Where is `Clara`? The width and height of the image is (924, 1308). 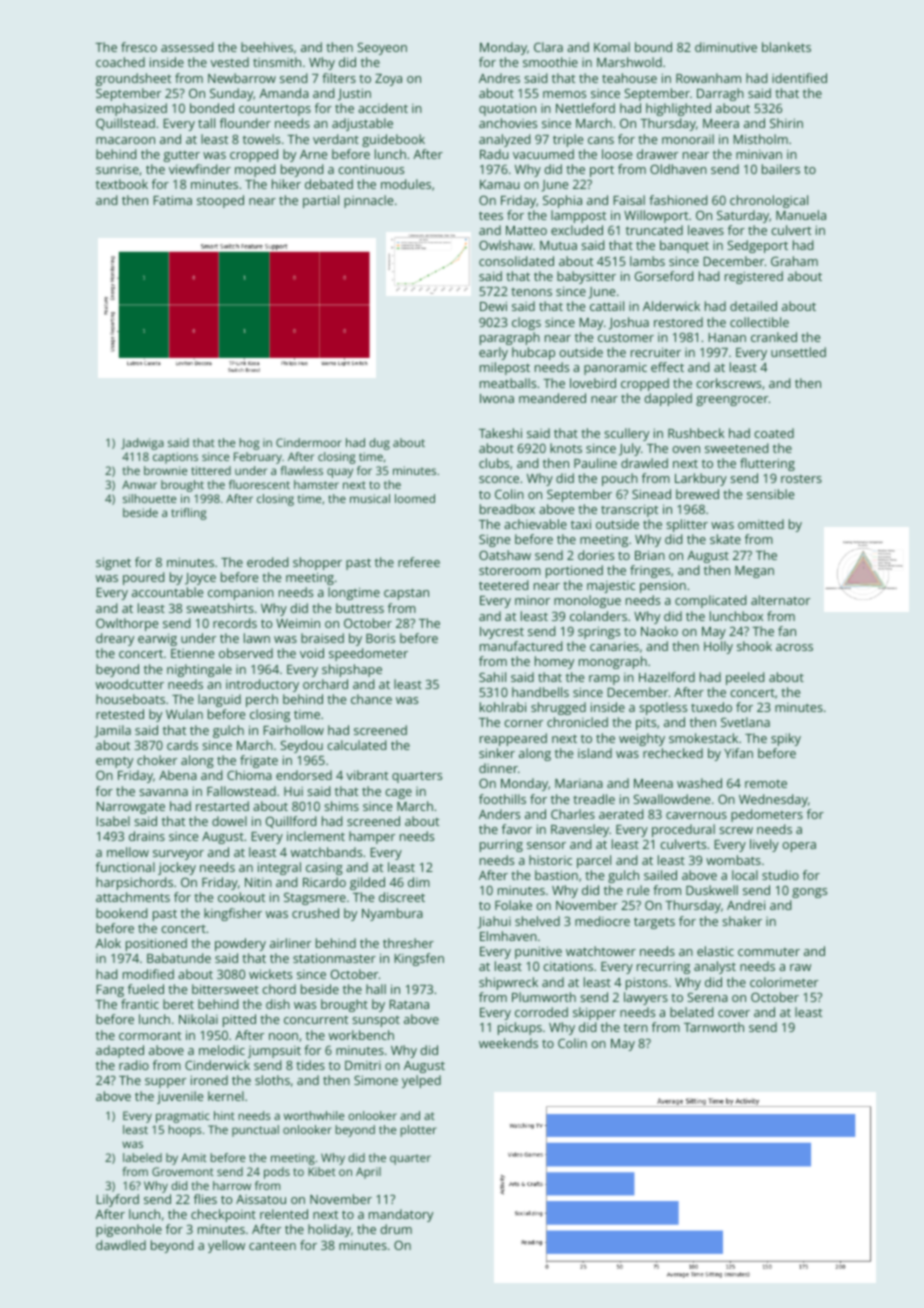
Clara is located at coordinates (548, 47).
